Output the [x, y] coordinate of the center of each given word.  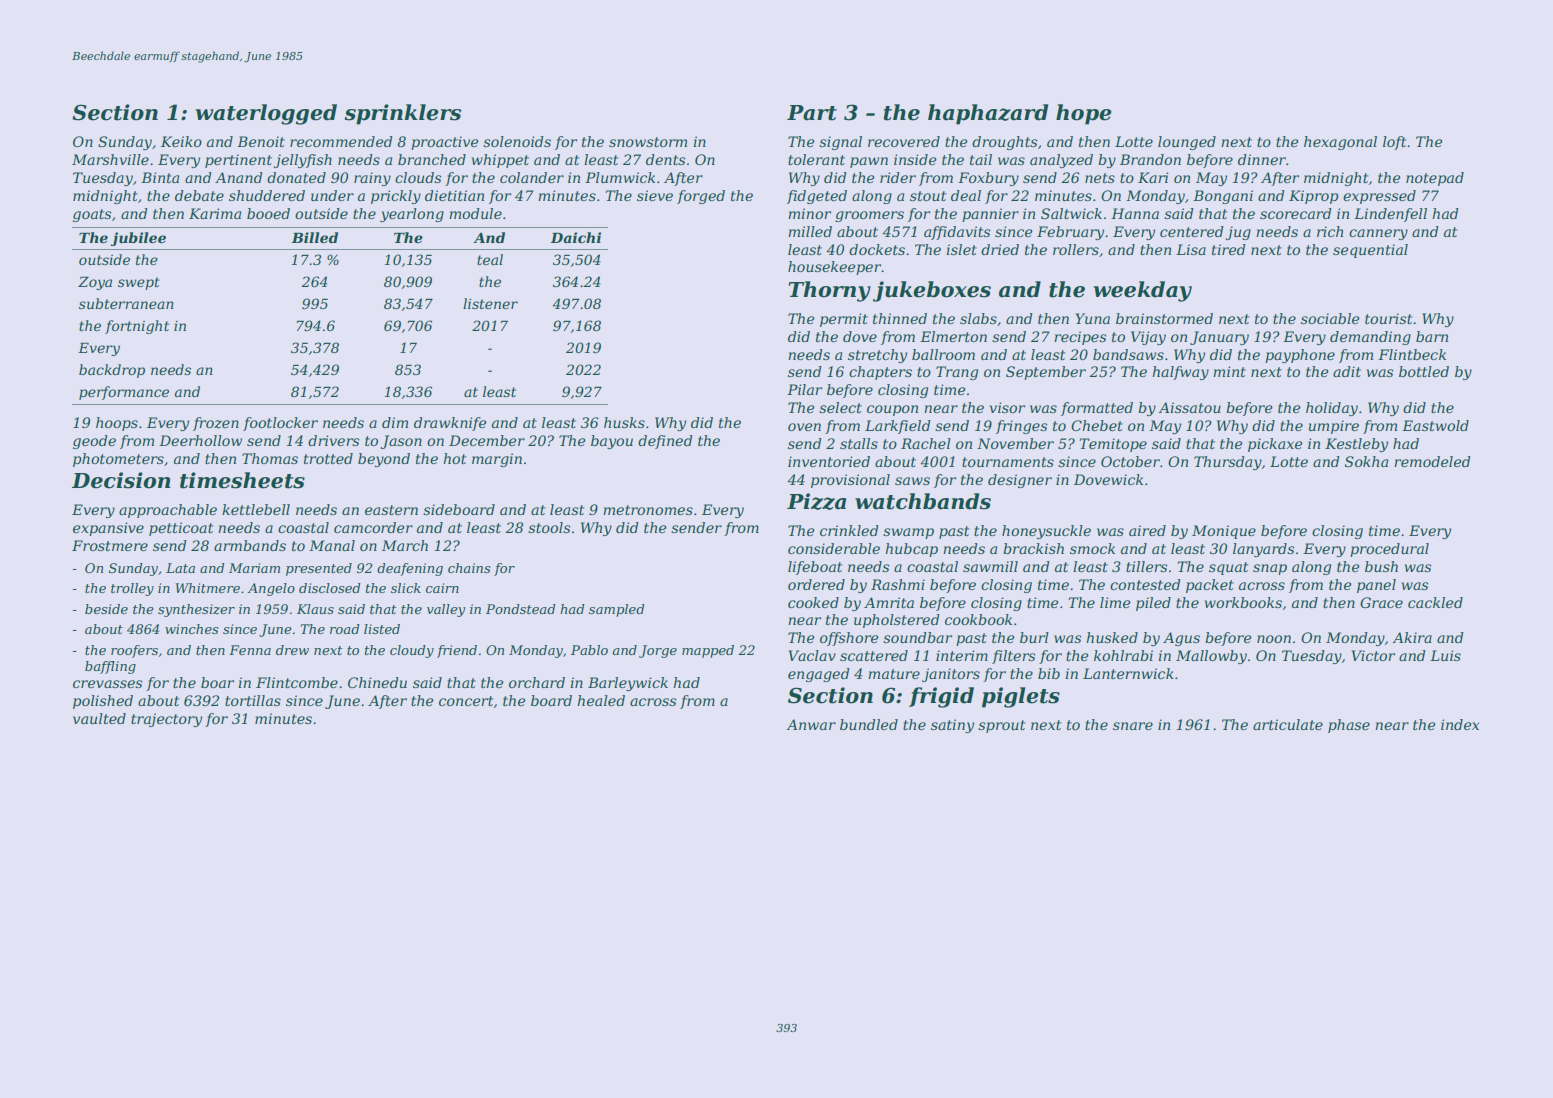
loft [1394, 143]
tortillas [253, 700]
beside [106, 609]
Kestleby [1356, 445]
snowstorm [648, 142]
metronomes [648, 510]
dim [395, 422]
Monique [1224, 532]
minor [809, 213]
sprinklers [403, 114]
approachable [168, 511]
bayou [612, 442]
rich [1330, 231]
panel [1376, 586]
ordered [816, 584]
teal [490, 259]
